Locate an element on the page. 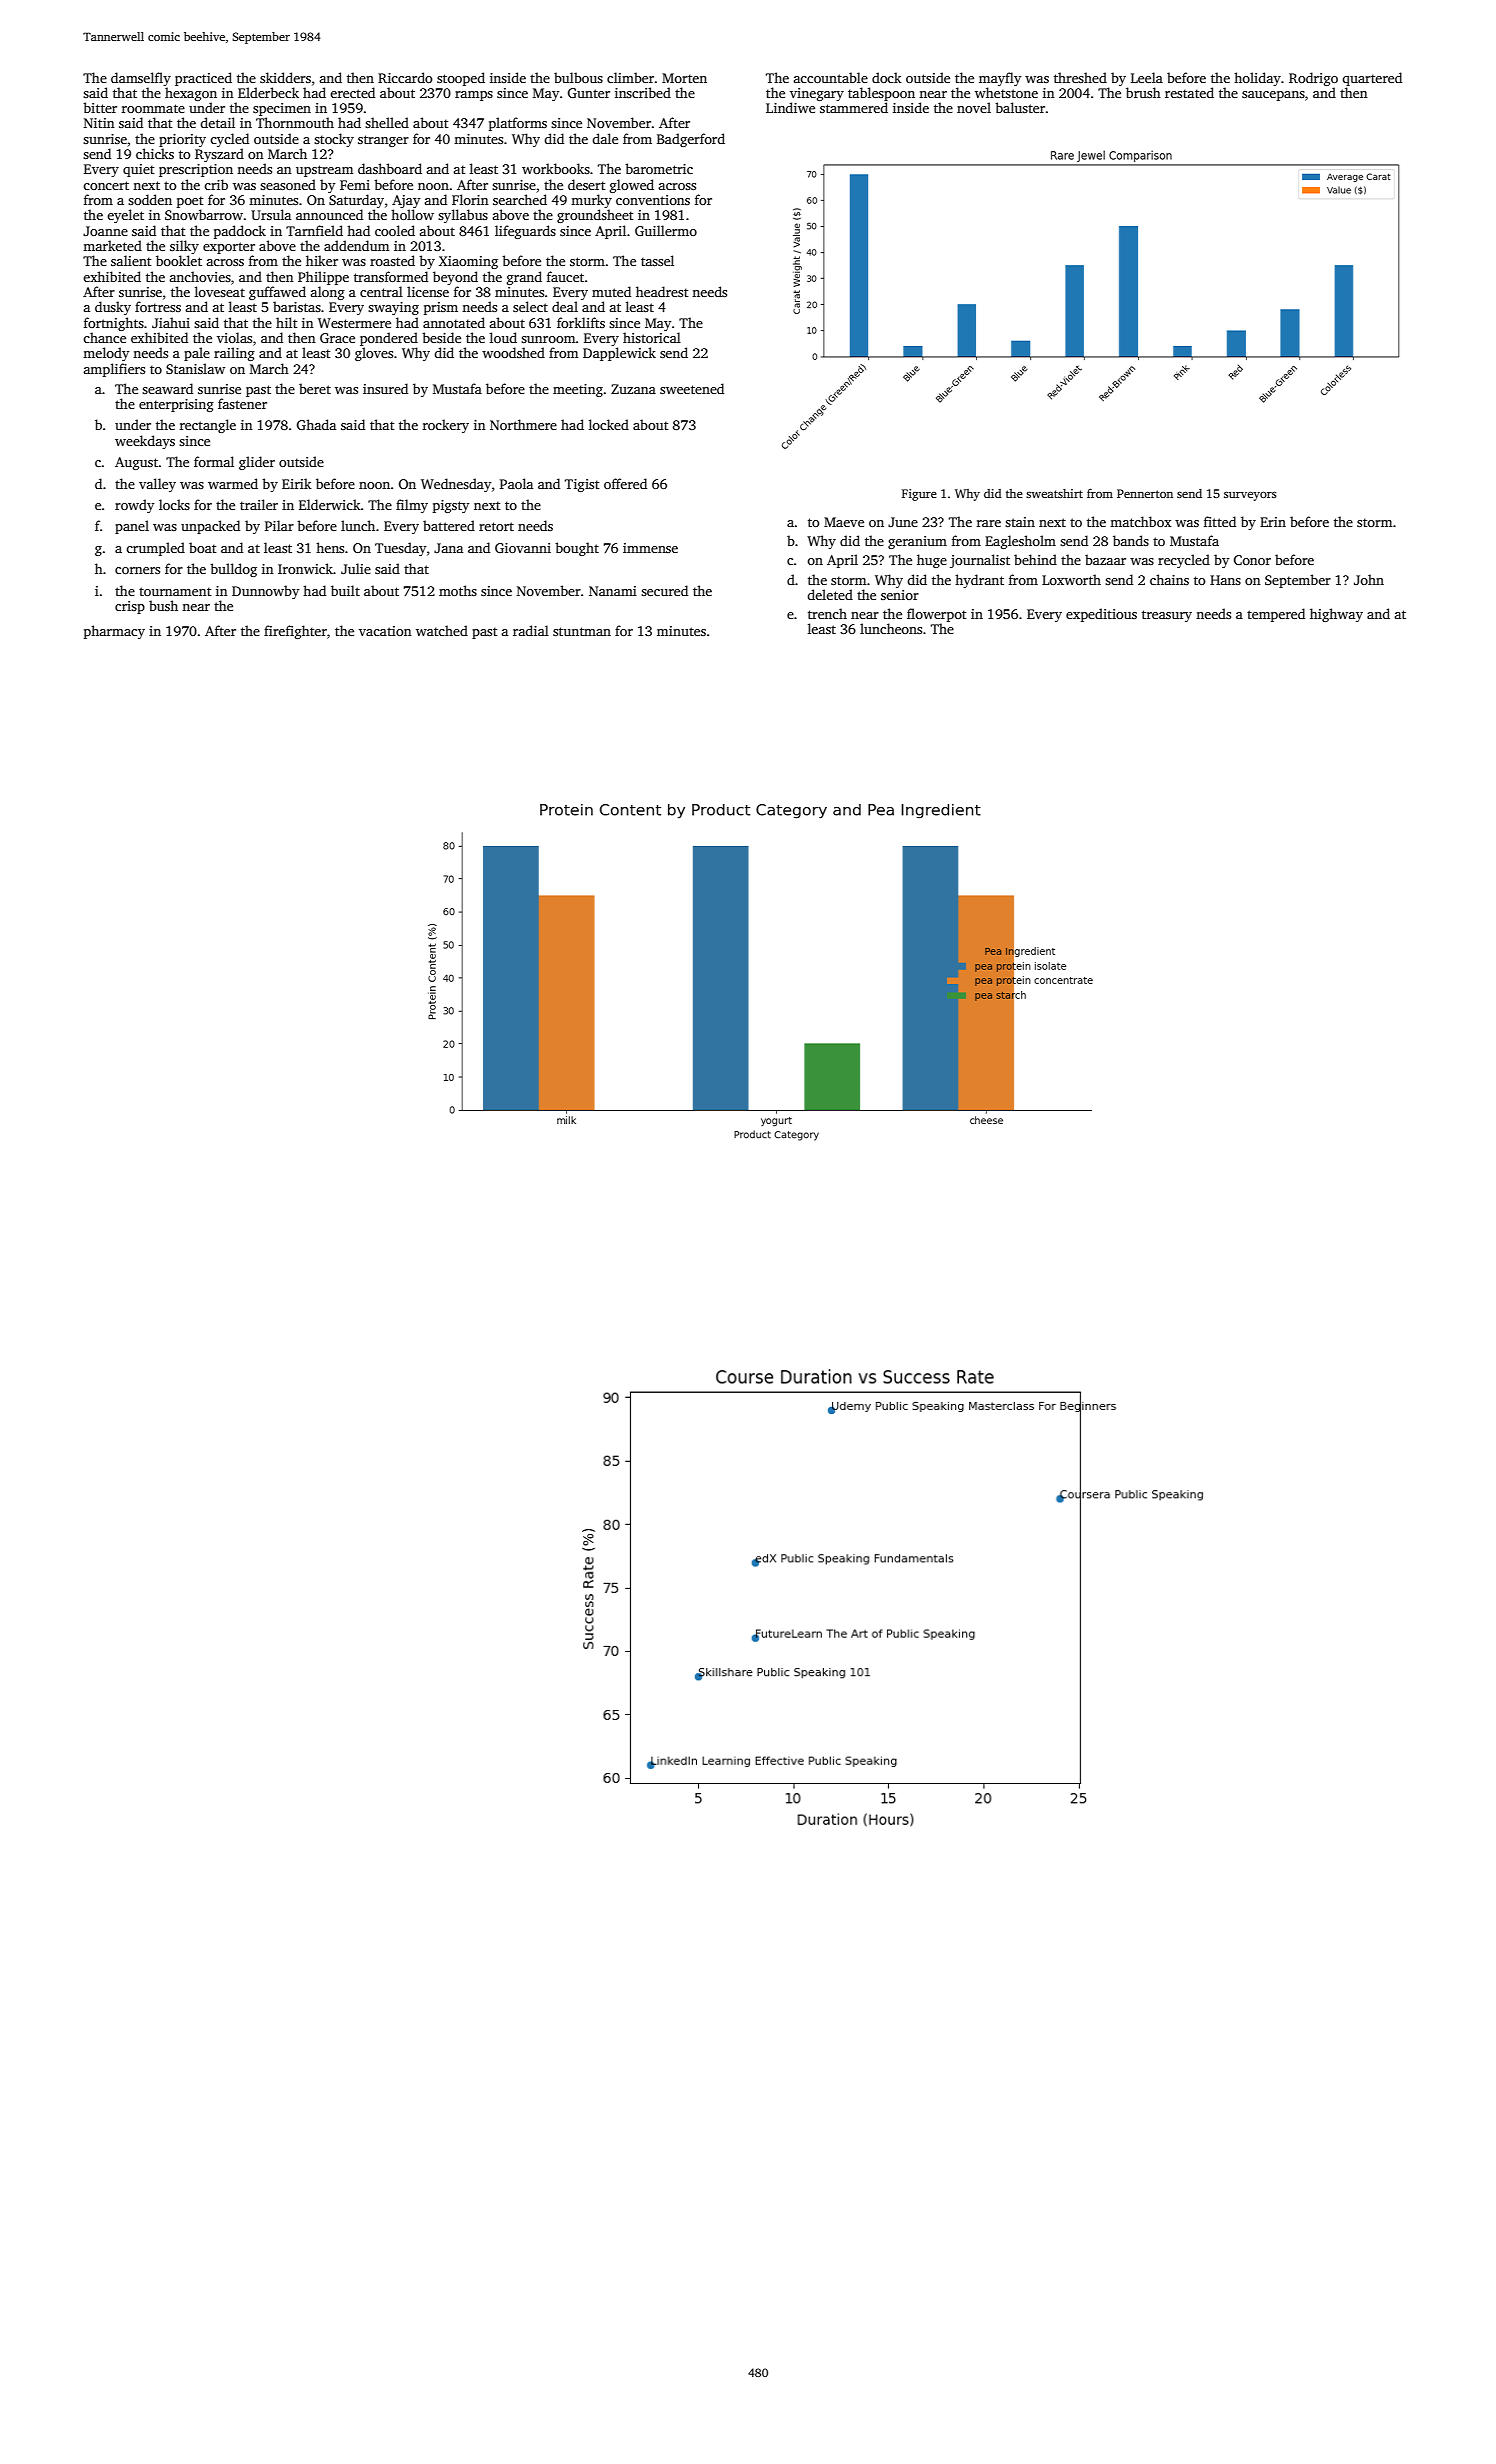 This image has width=1496, height=2464. gloves is located at coordinates (374, 354).
